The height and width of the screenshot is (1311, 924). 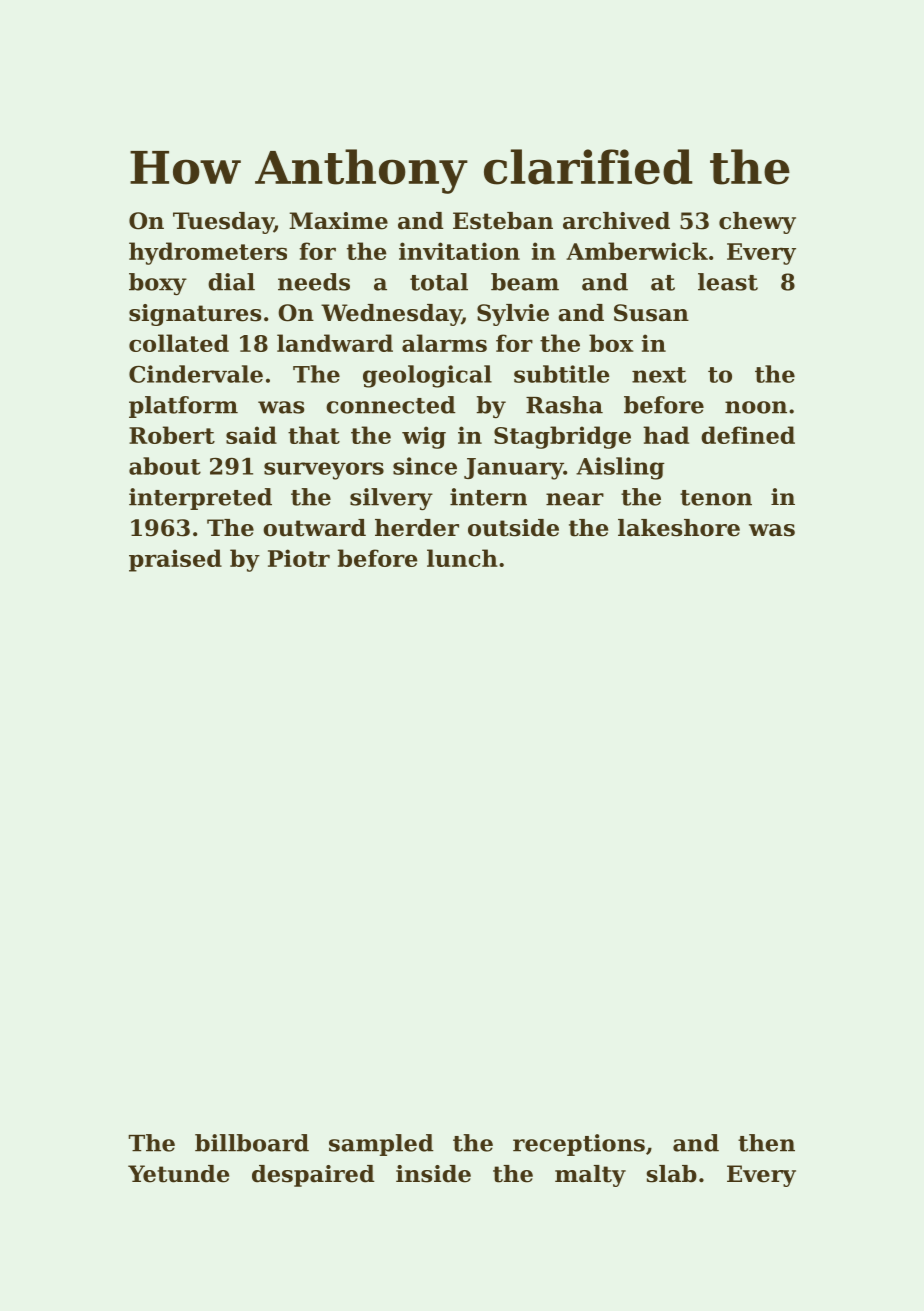 I want to click on subtitle, so click(x=562, y=374).
